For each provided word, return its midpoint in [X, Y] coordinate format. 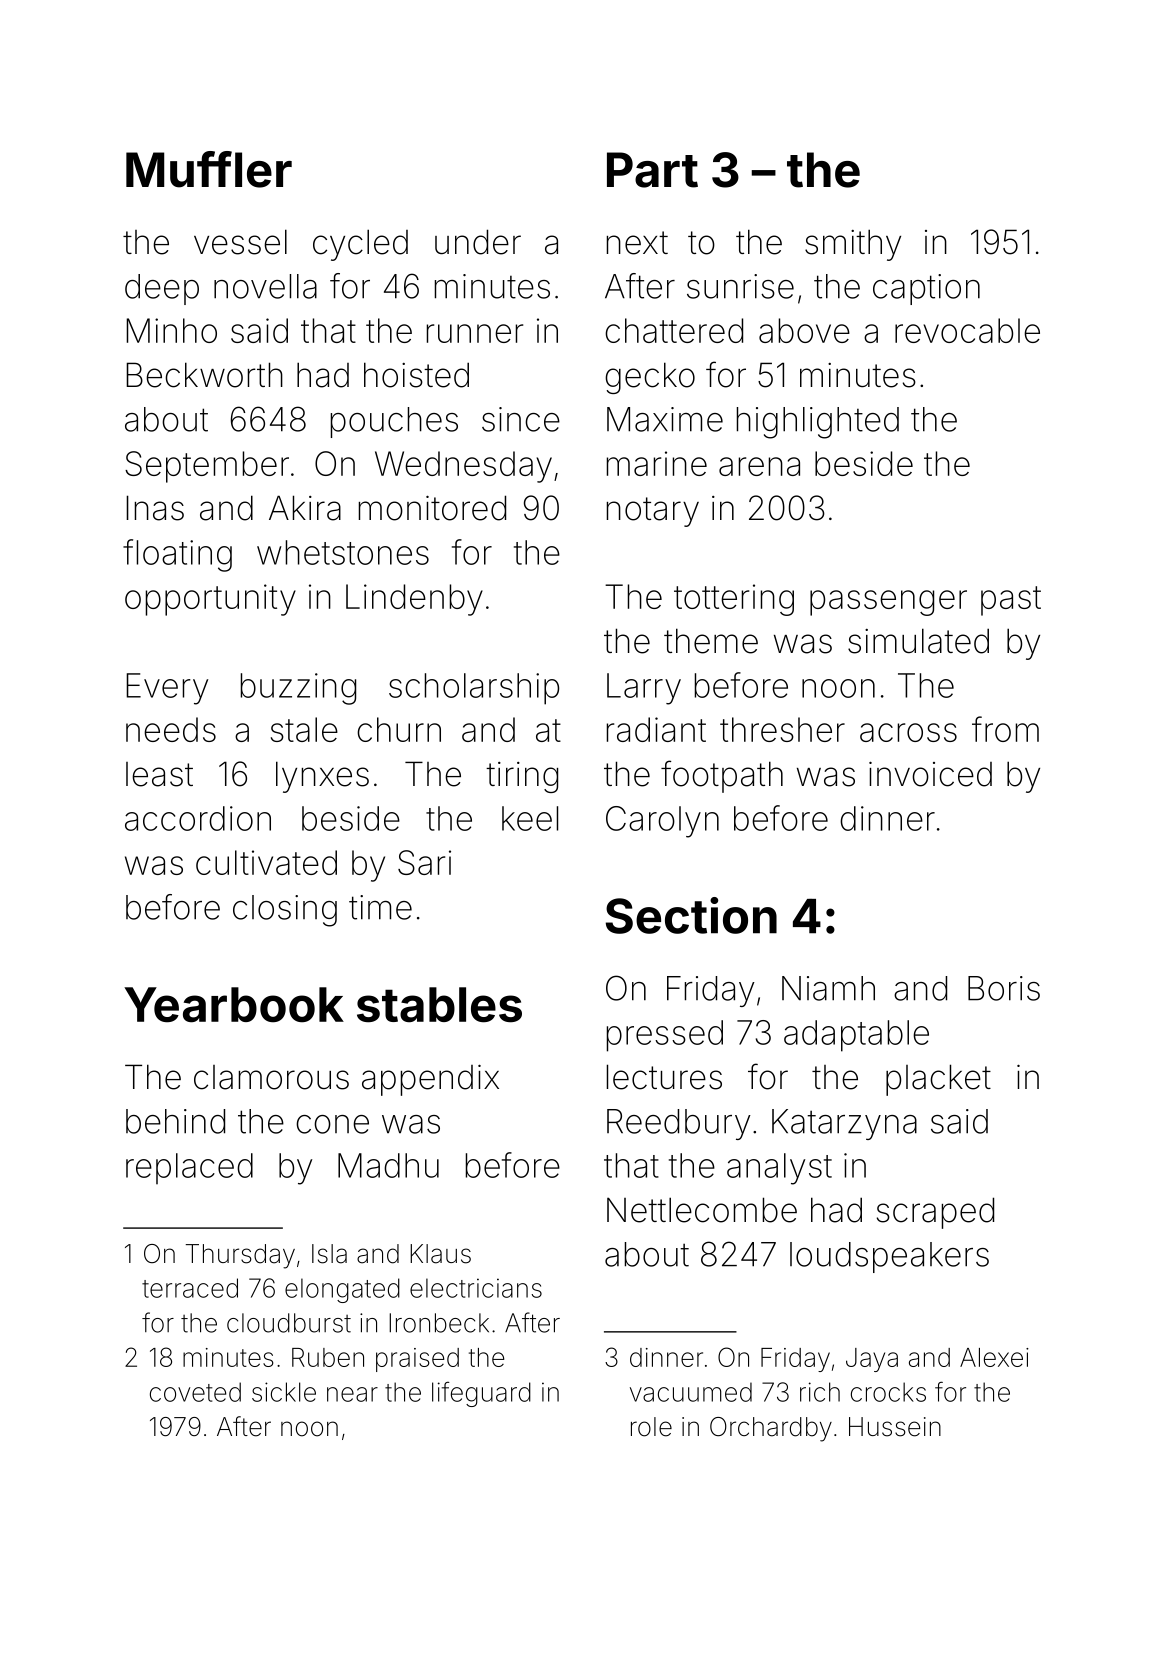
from [1005, 729]
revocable [967, 330]
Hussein [895, 1427]
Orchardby [771, 1429]
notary [653, 512]
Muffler [209, 169]
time [380, 907]
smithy [853, 245]
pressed [665, 1036]
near [352, 1394]
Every [167, 689]
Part [652, 170]
